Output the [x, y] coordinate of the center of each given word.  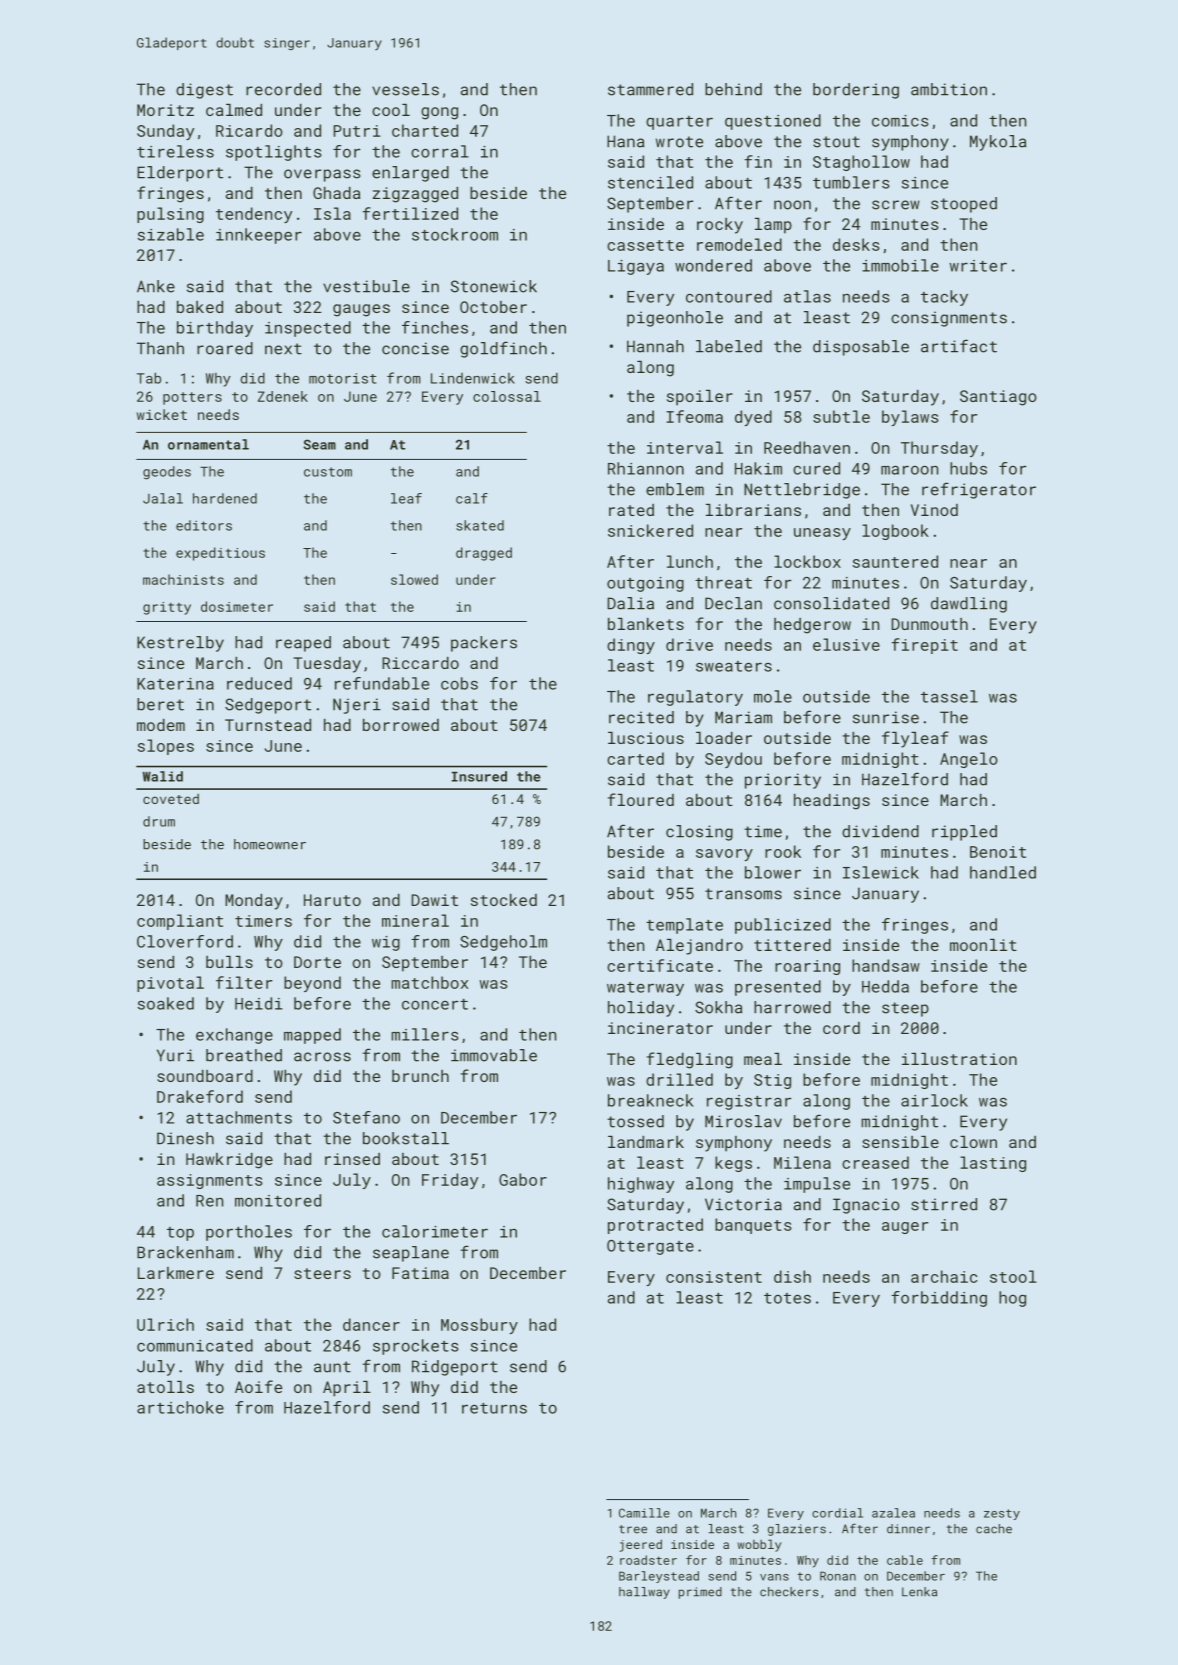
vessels [405, 89]
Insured [479, 776]
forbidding [939, 1299]
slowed [414, 579]
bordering [856, 91]
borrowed [401, 725]
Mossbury [479, 1326]
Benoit [998, 852]
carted [635, 758]
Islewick [881, 872]
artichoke [180, 1407]
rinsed [352, 1159]
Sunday [165, 132]
